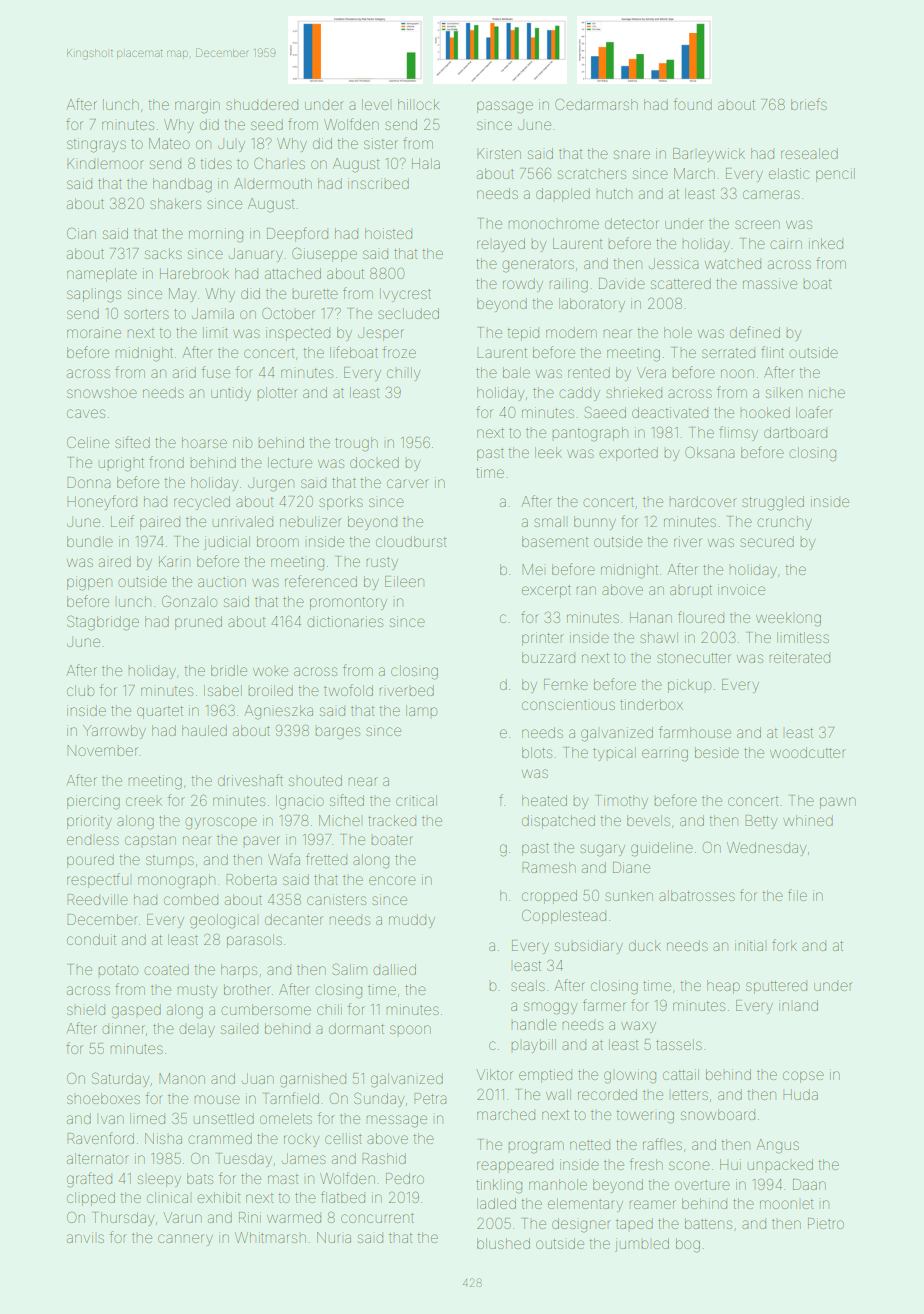  I want to click on hardcover, so click(703, 501).
